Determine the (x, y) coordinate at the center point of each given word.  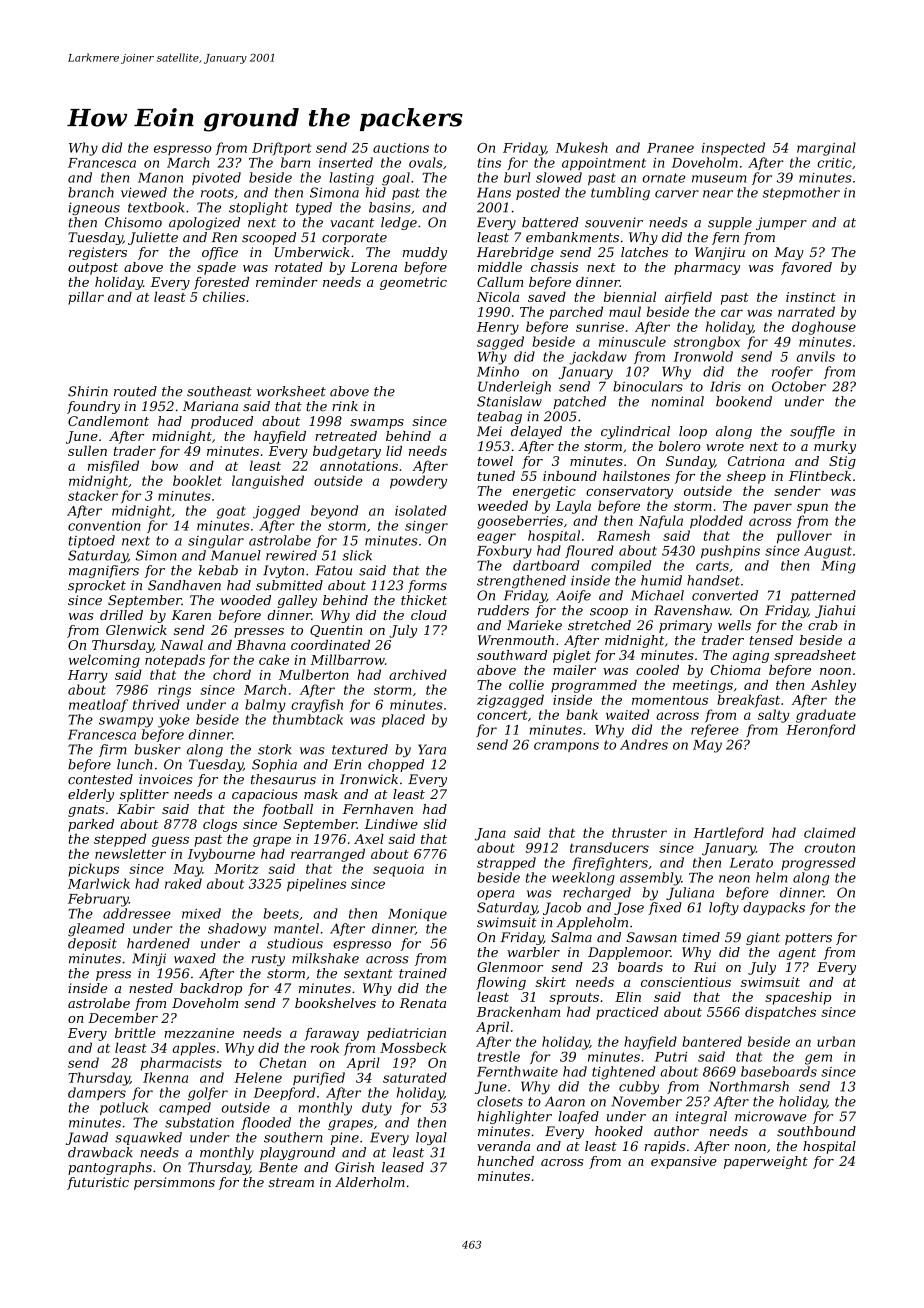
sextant (368, 974)
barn (295, 162)
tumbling (620, 194)
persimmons (174, 1183)
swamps (377, 424)
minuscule (632, 341)
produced (222, 422)
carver (677, 194)
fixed (665, 908)
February (98, 900)
